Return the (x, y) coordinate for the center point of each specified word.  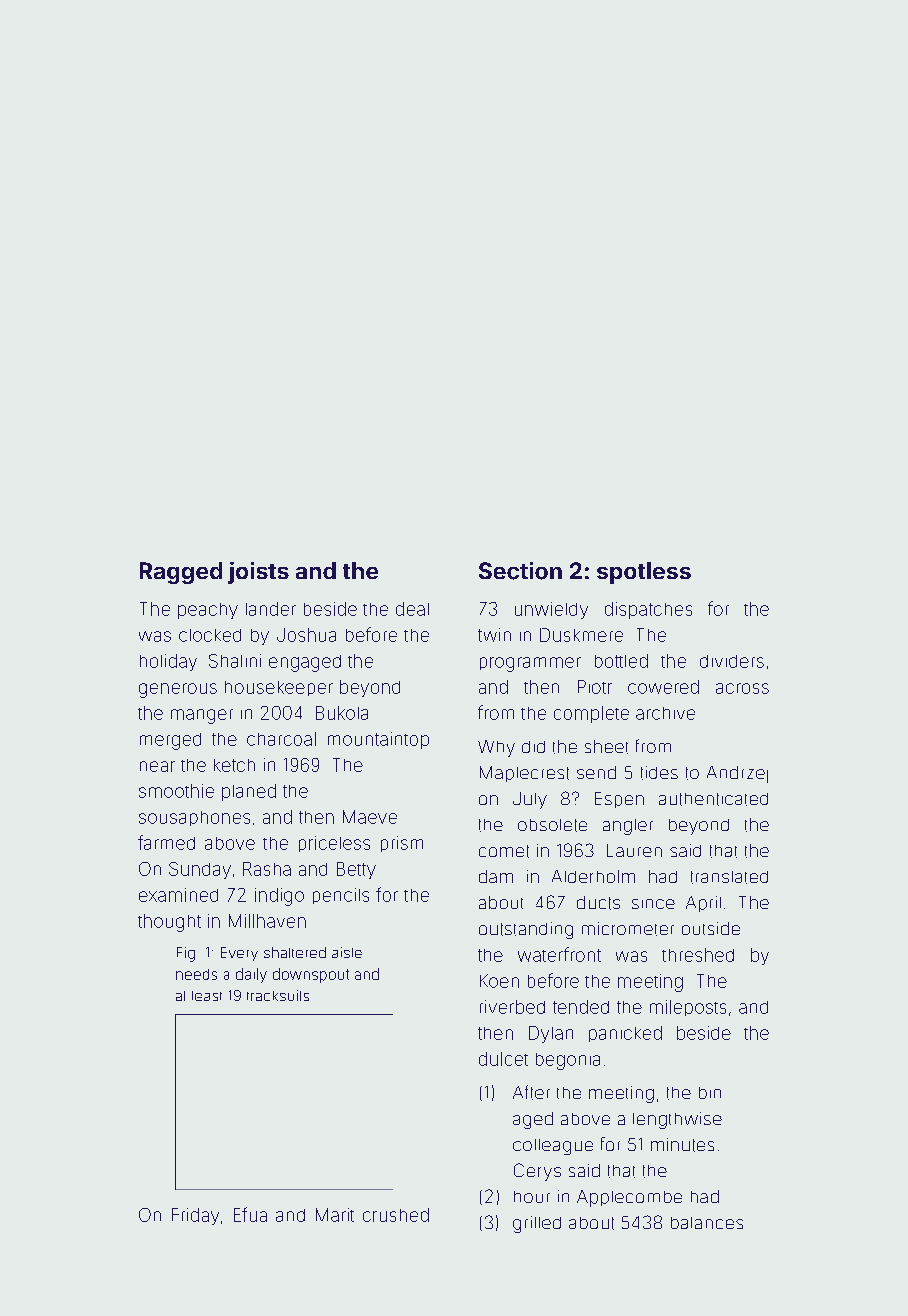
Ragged (181, 573)
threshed (698, 955)
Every (239, 954)
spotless (644, 573)
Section (520, 571)
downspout (311, 975)
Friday (195, 1216)
